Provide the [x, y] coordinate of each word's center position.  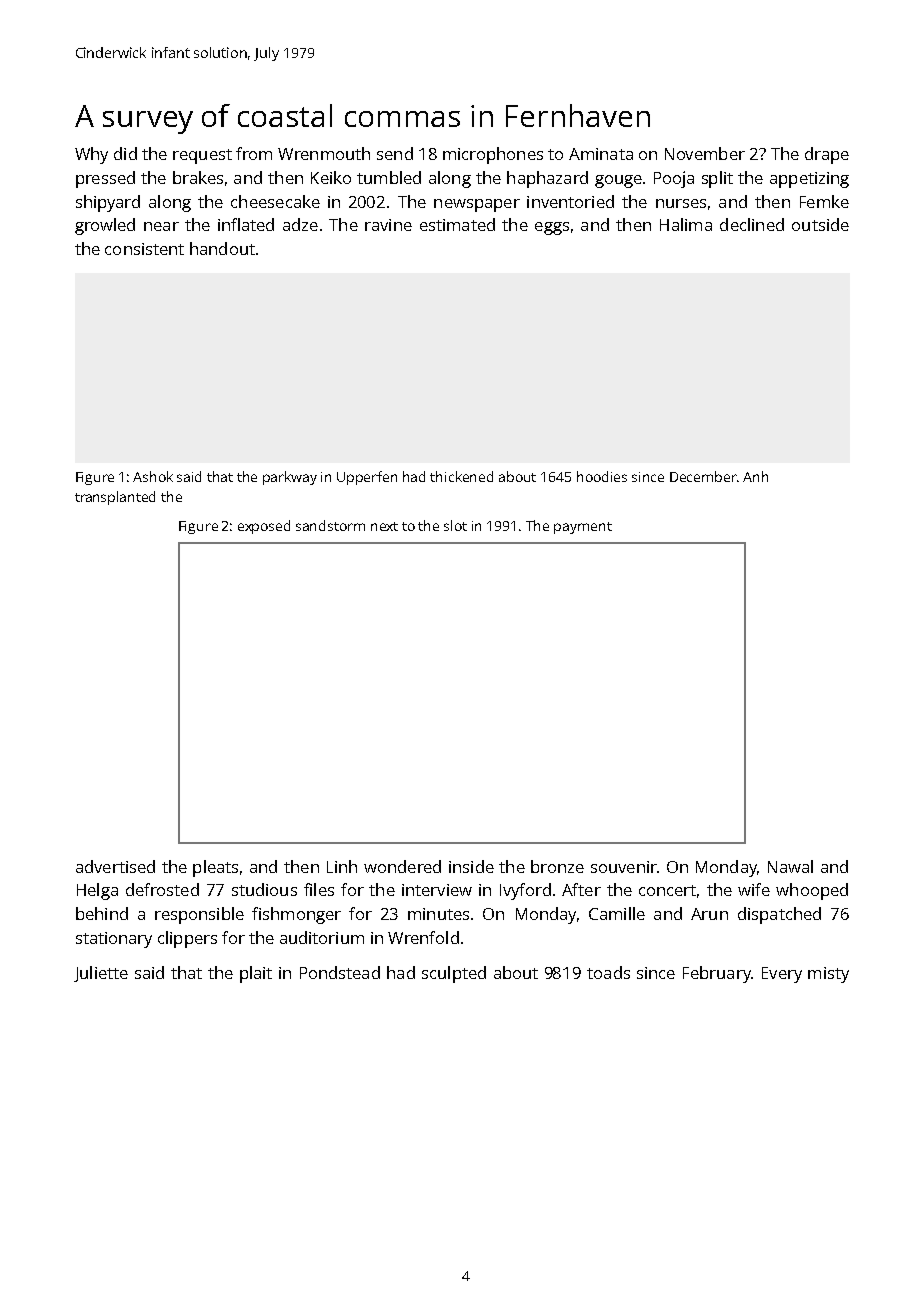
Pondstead [340, 972]
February [717, 974]
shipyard [108, 203]
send [395, 153]
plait [256, 974]
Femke [824, 201]
